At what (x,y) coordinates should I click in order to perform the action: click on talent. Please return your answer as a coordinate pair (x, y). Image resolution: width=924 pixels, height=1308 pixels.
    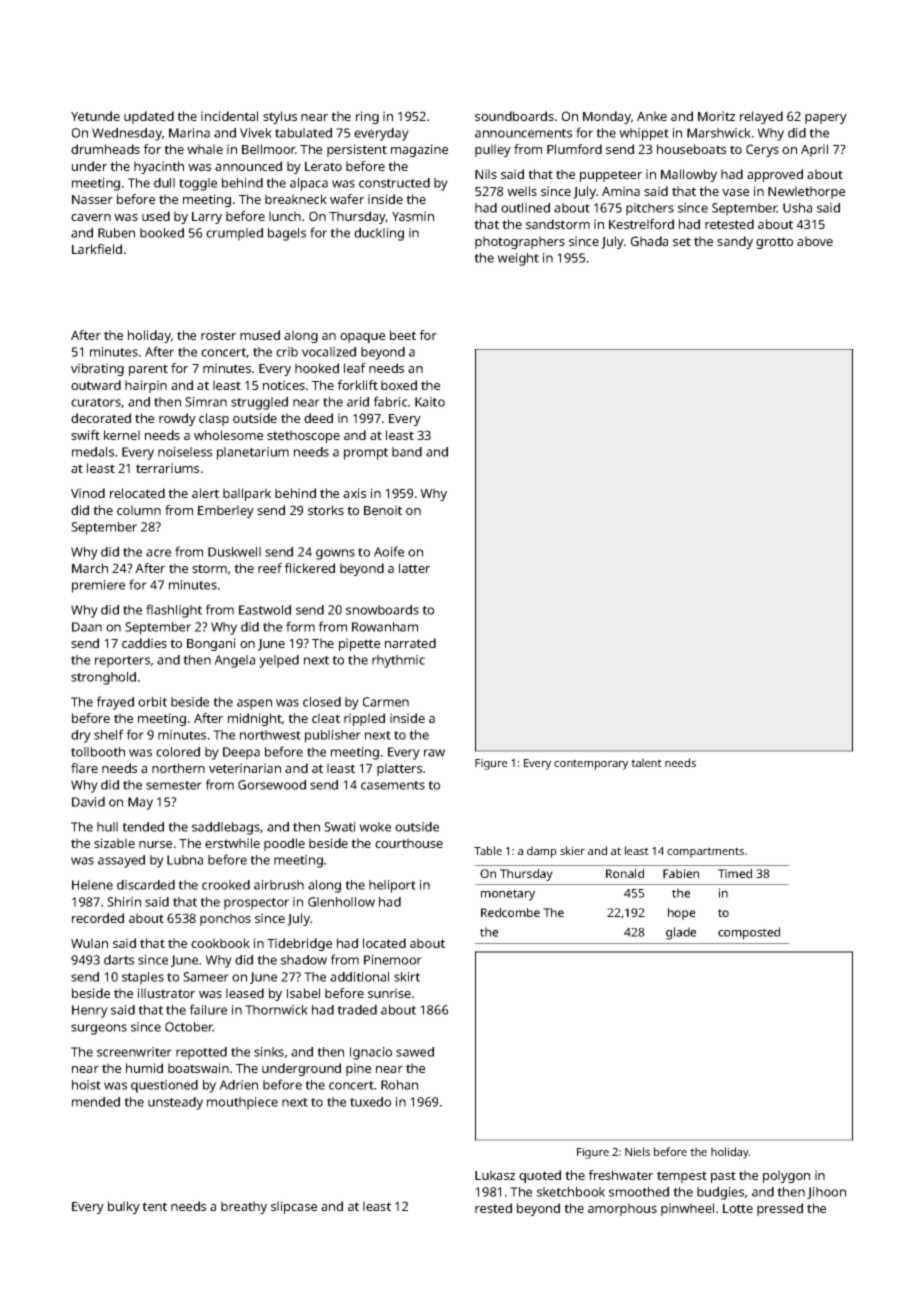
    Looking at the image, I should click on (646, 762).
